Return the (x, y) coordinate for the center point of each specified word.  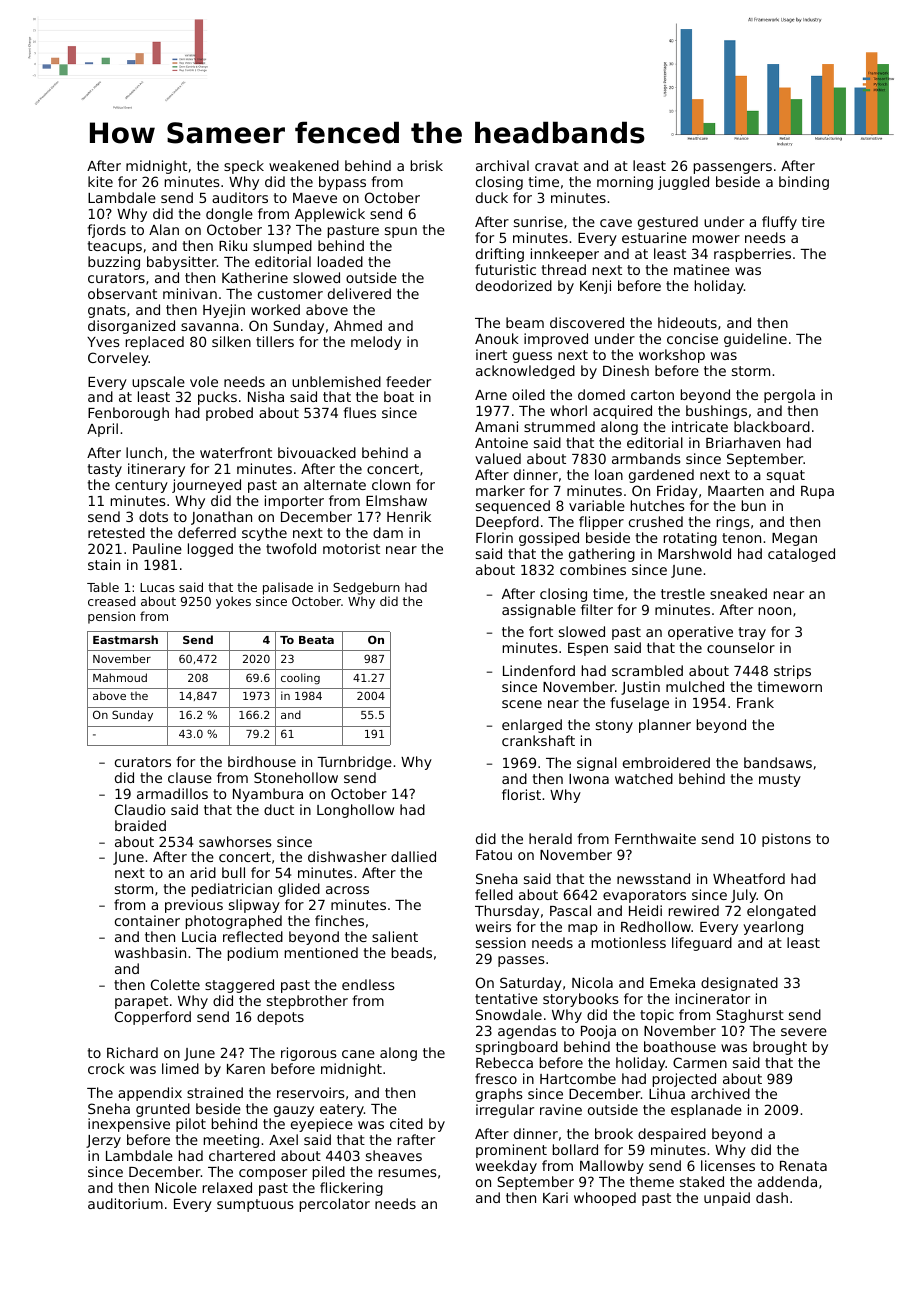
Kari (555, 1197)
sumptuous (255, 1205)
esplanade (706, 1111)
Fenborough (128, 414)
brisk (427, 165)
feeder (408, 381)
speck (244, 167)
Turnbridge (354, 763)
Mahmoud (120, 677)
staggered (239, 986)
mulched (695, 686)
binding (804, 183)
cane (358, 1054)
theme (652, 1181)
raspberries (752, 255)
